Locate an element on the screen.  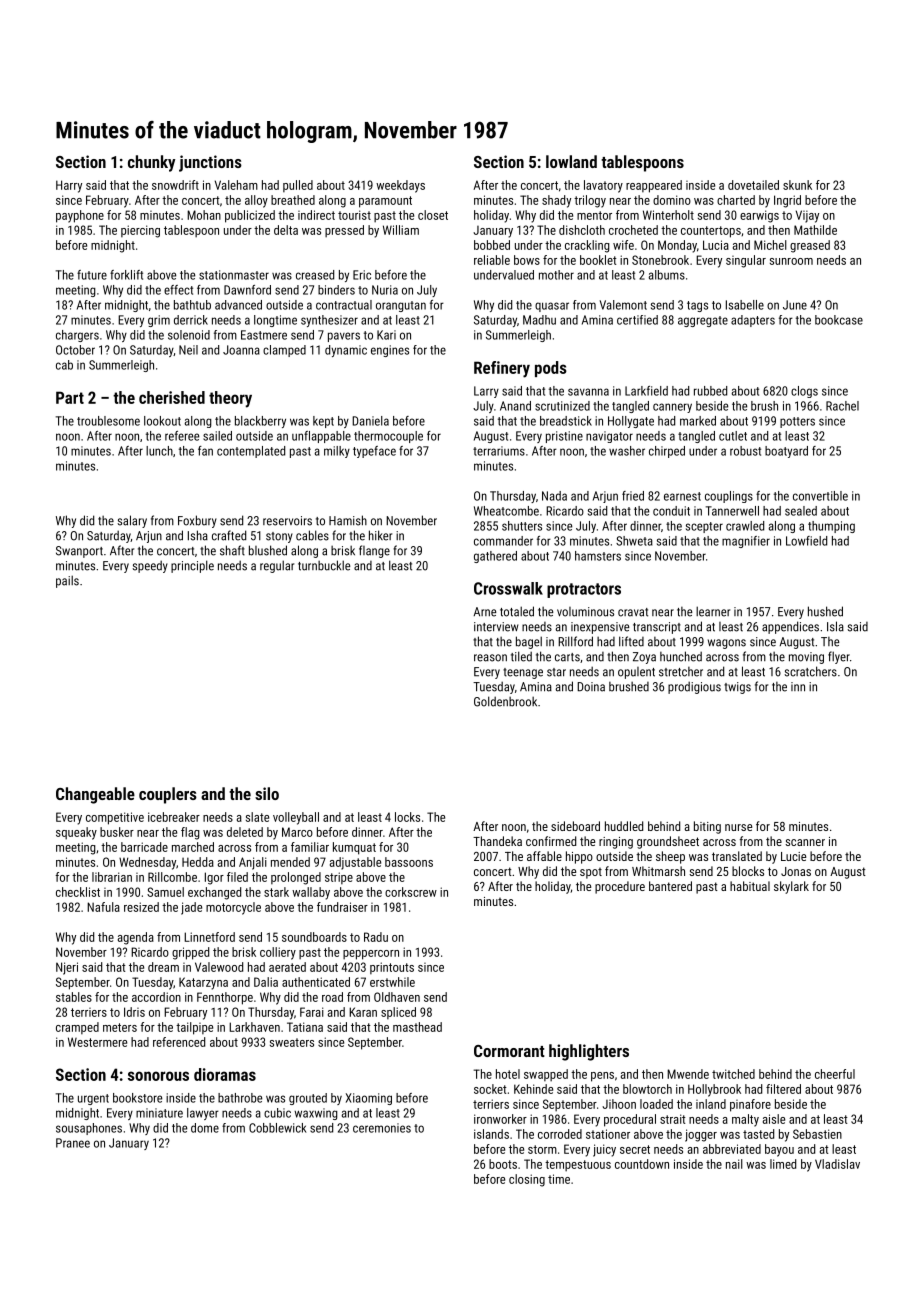
mended is located at coordinates (290, 862).
